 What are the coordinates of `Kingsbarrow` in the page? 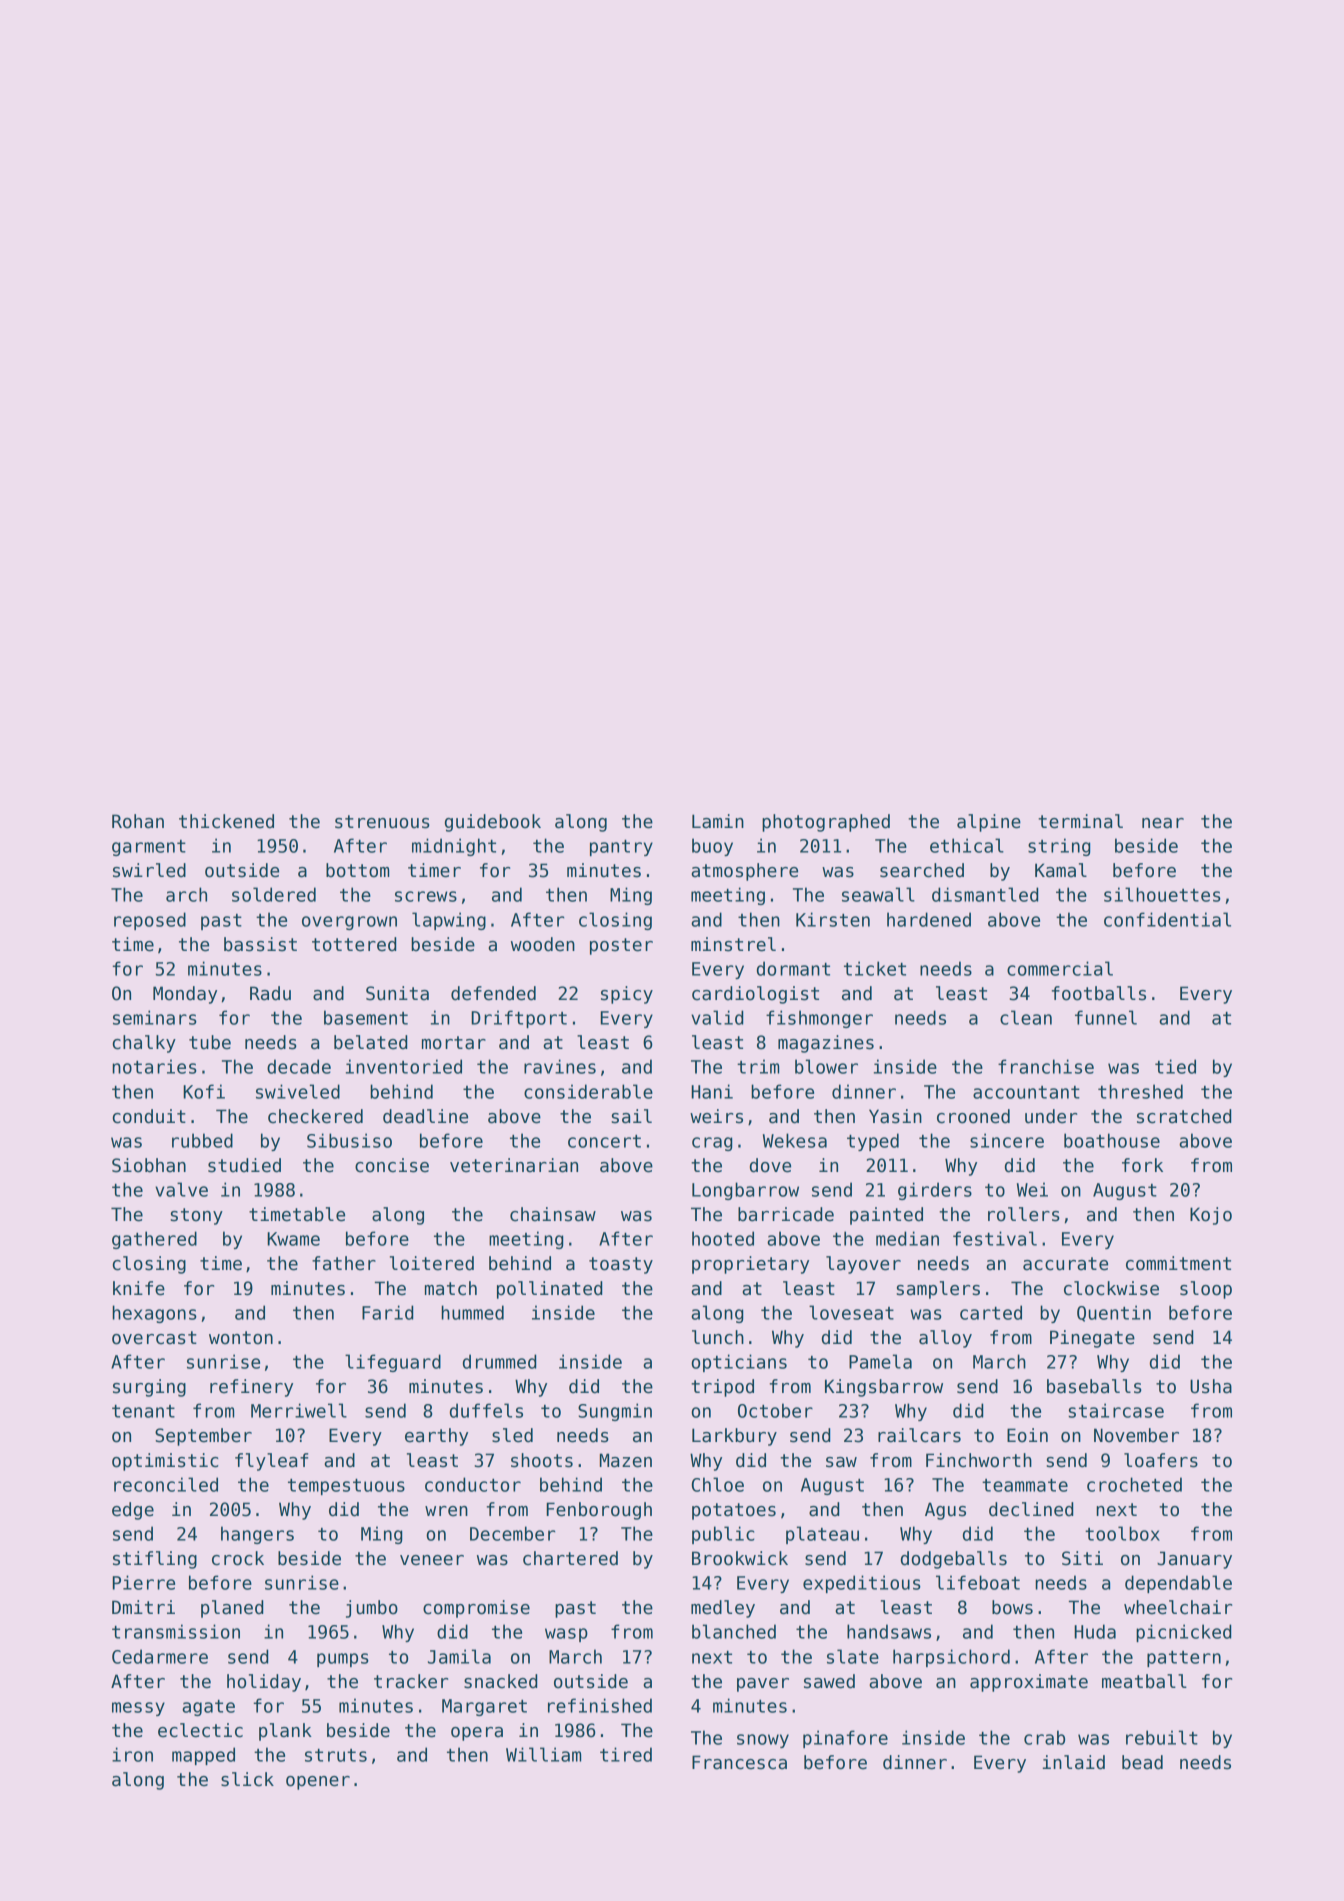 It's located at (884, 1388).
